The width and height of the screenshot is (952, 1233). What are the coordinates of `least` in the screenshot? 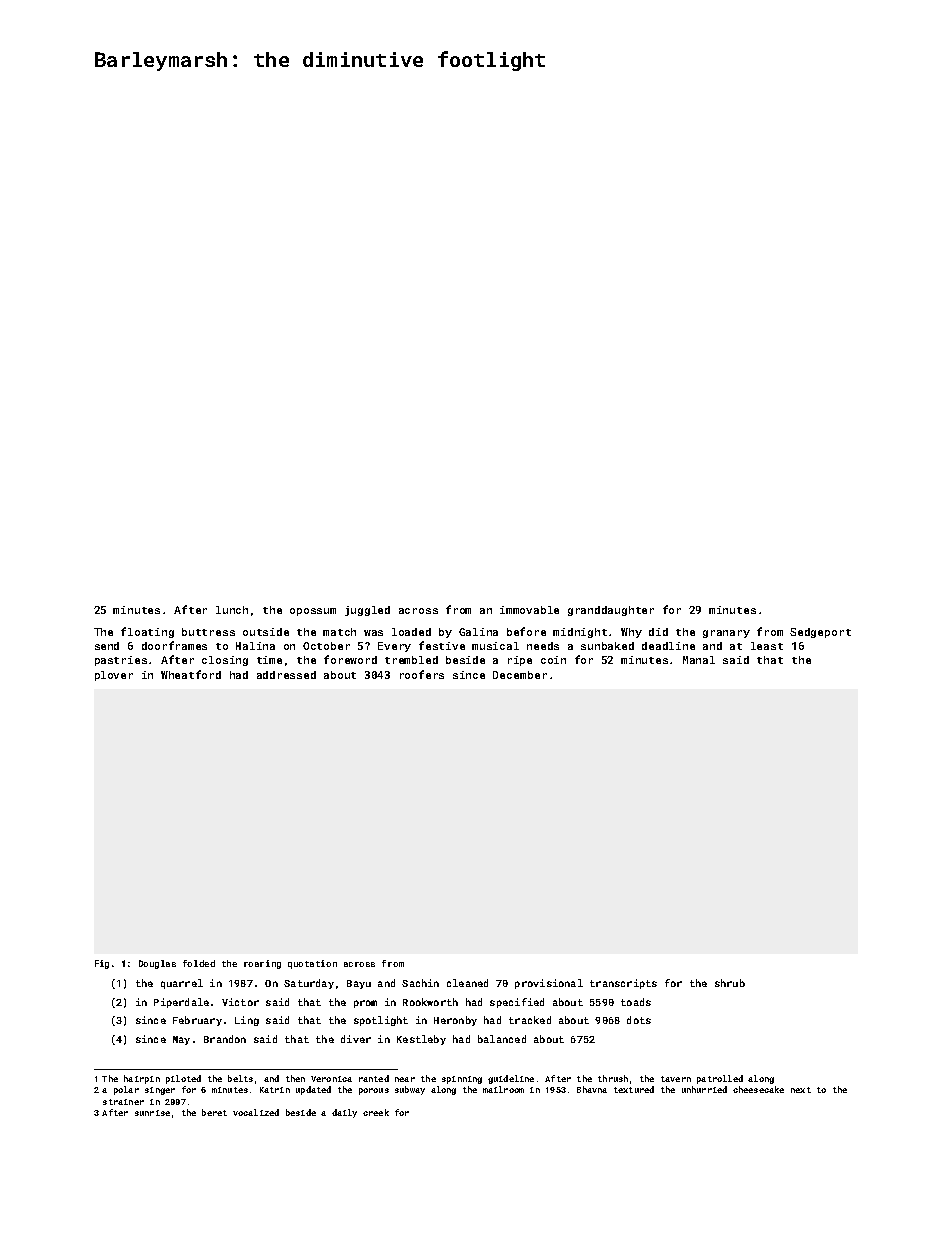 It's located at (767, 646).
